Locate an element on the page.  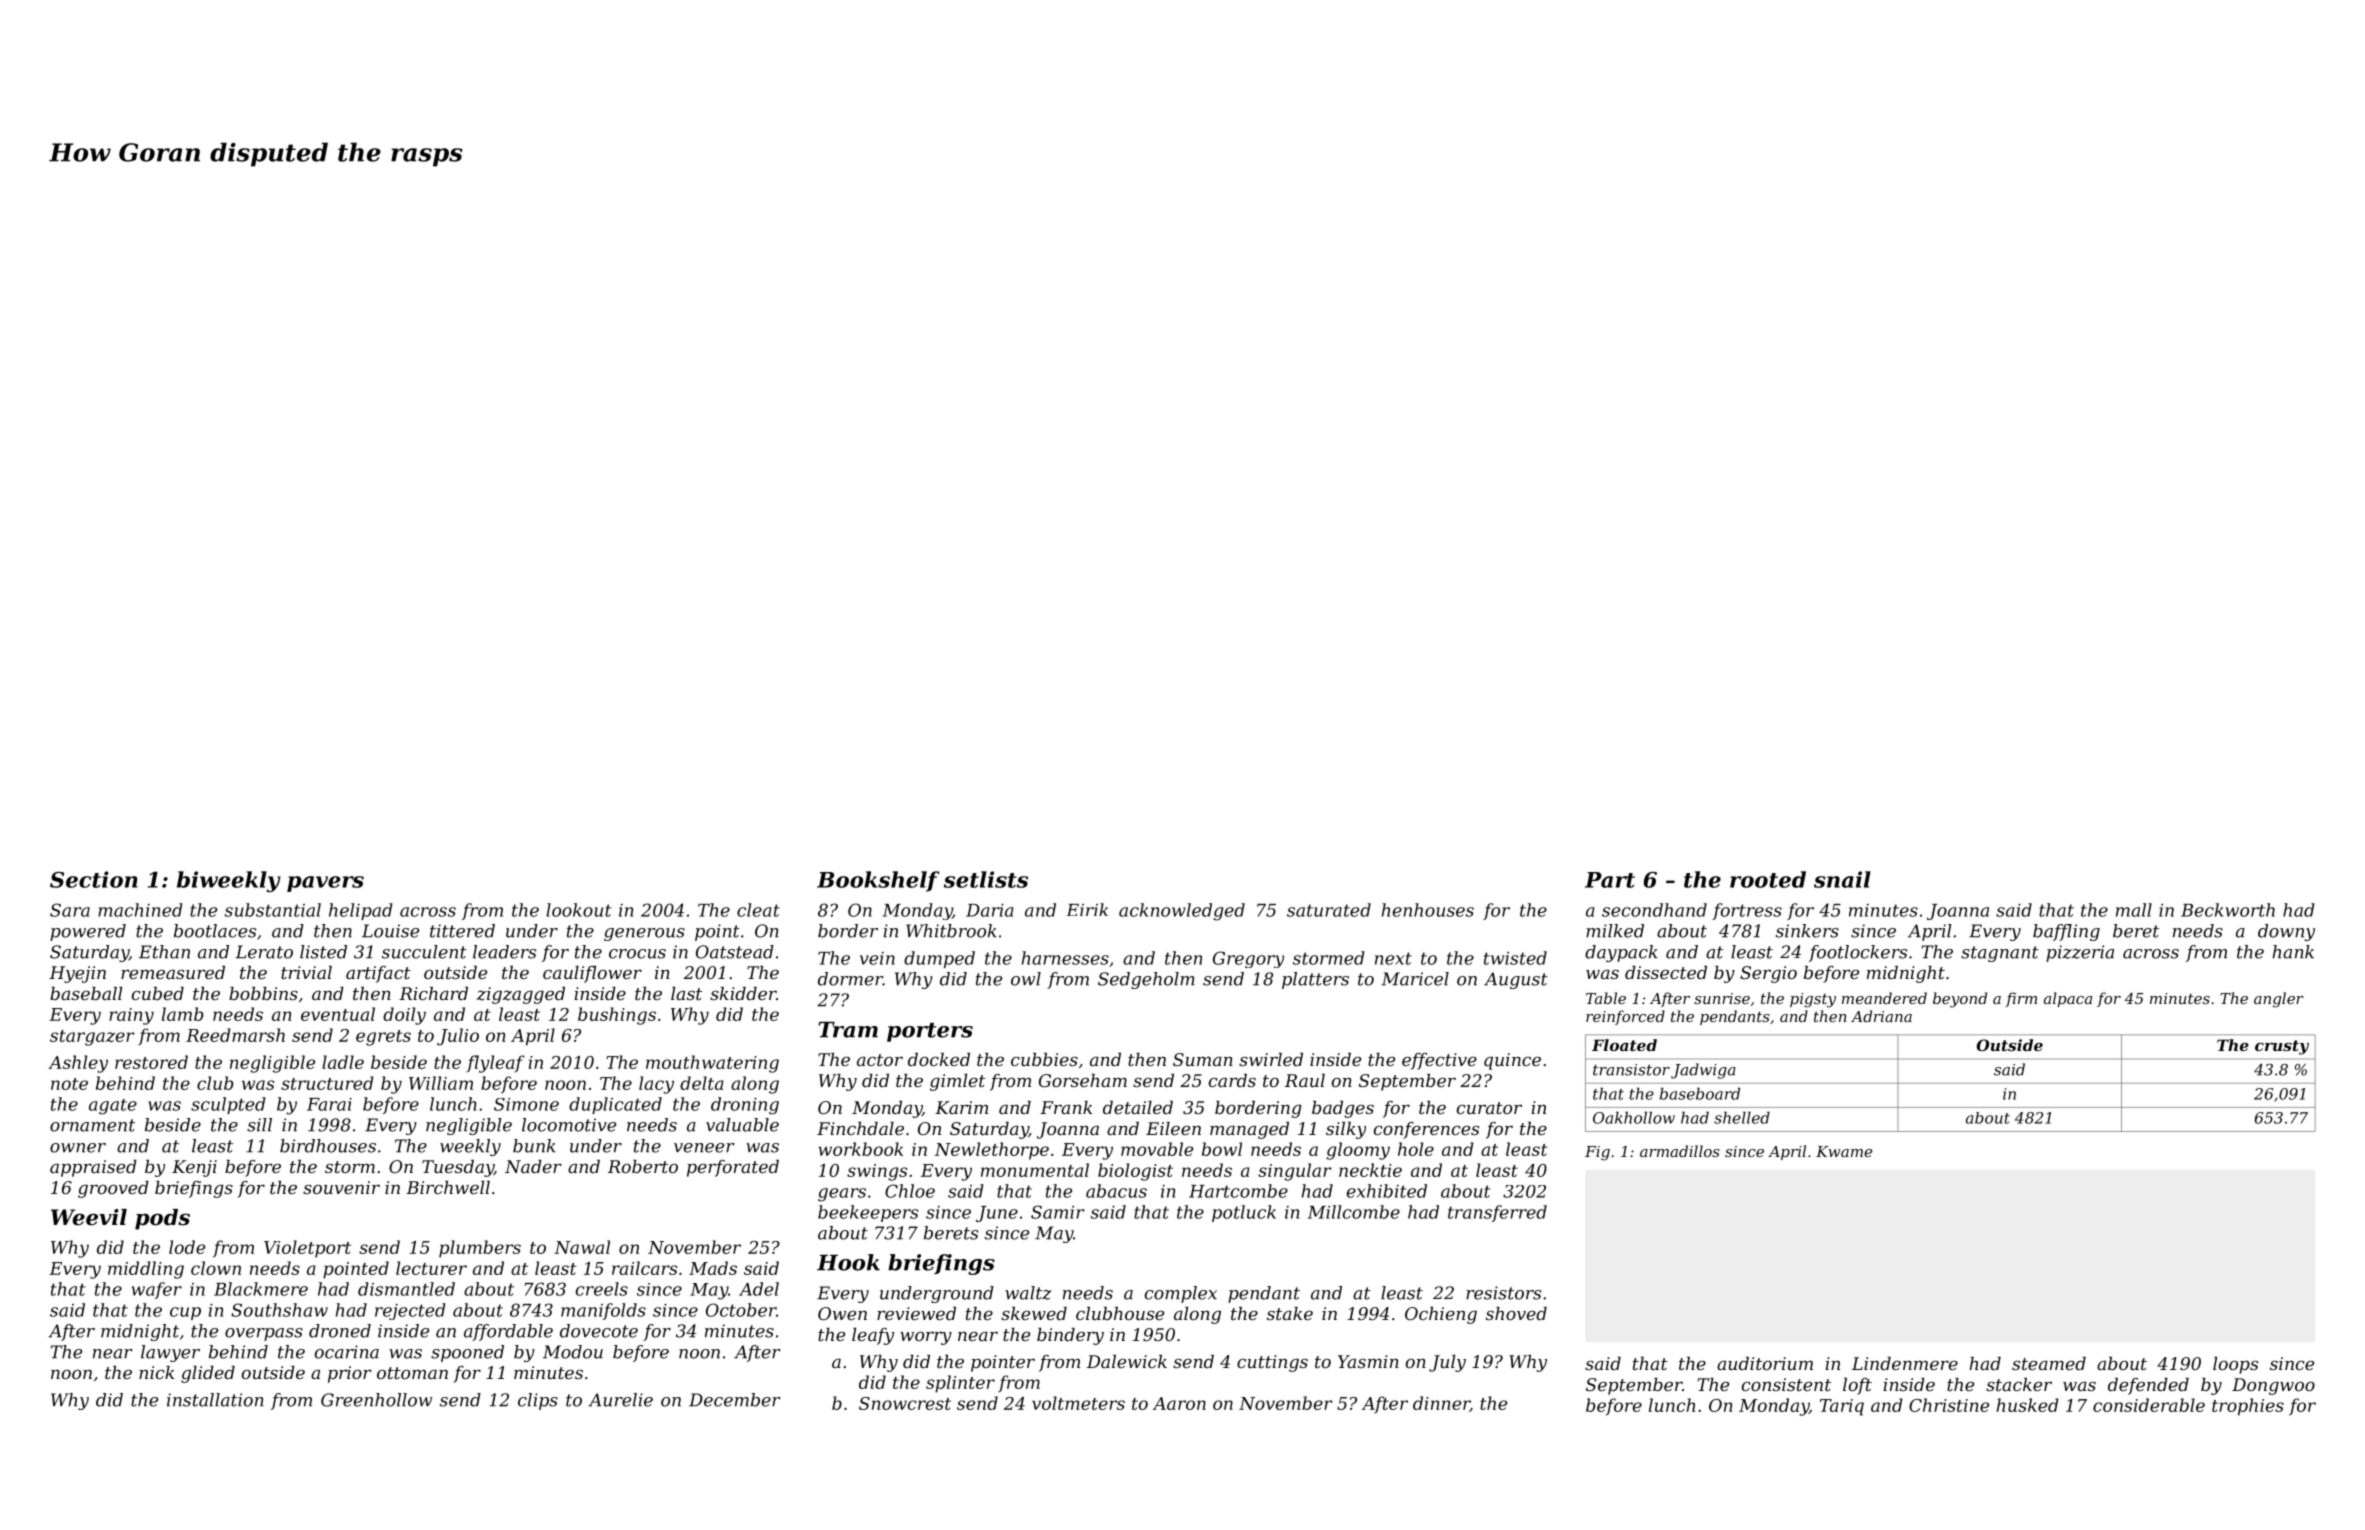
shelled is located at coordinates (1742, 1117).
